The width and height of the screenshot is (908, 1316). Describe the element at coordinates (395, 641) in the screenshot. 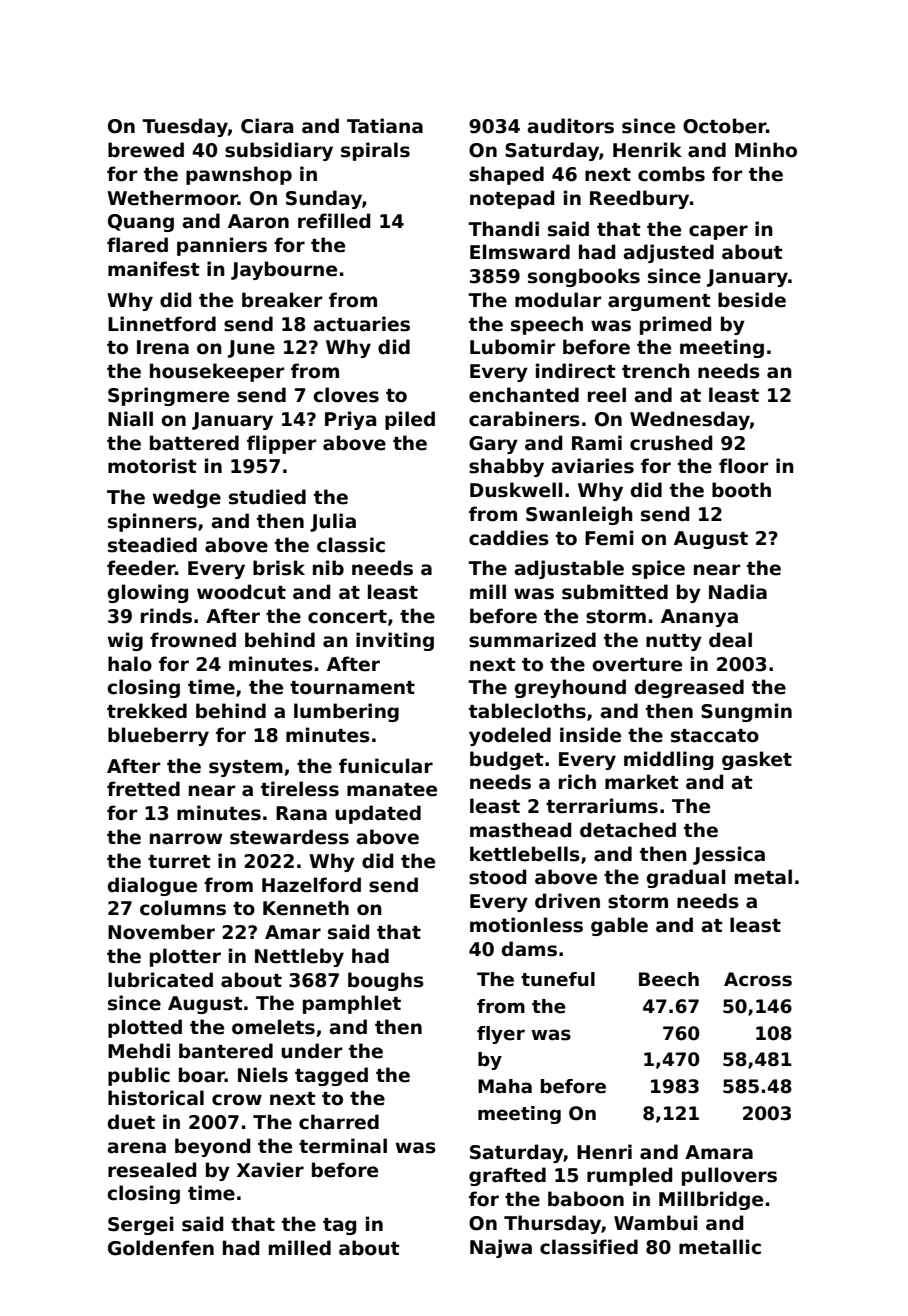

I see `inviting` at that location.
